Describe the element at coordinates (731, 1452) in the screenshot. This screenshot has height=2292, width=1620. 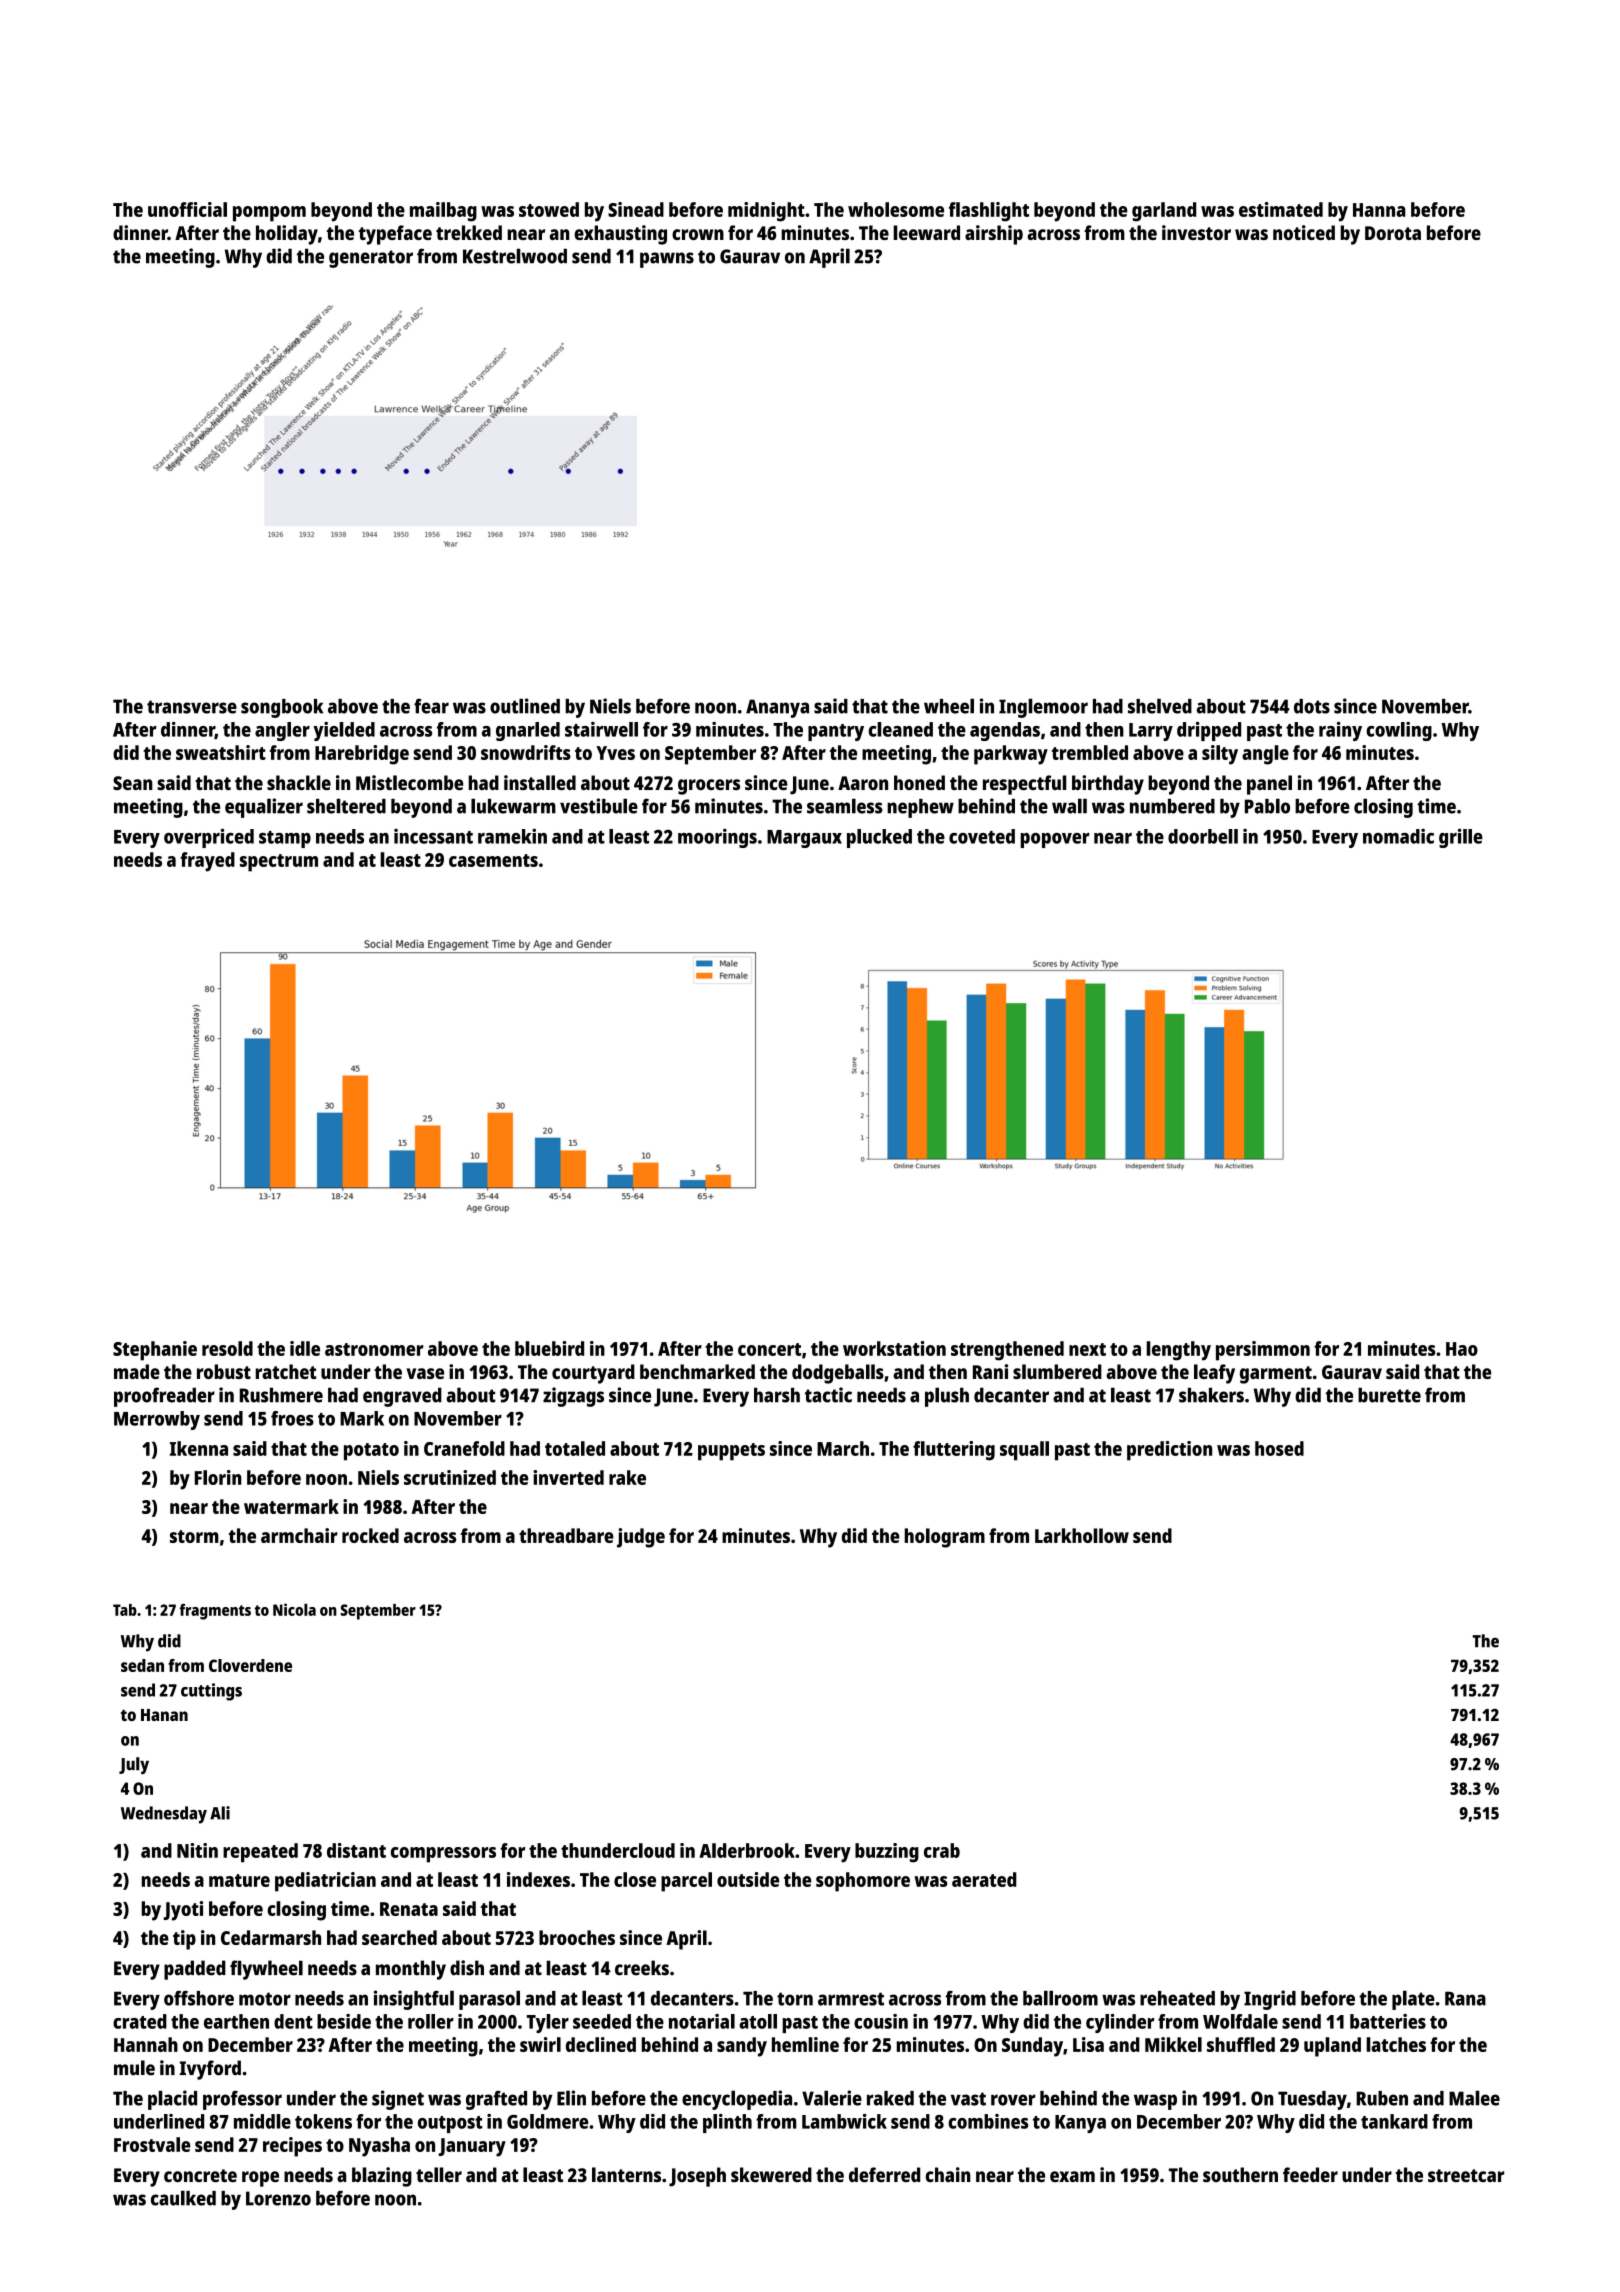
I see `puppets` at that location.
